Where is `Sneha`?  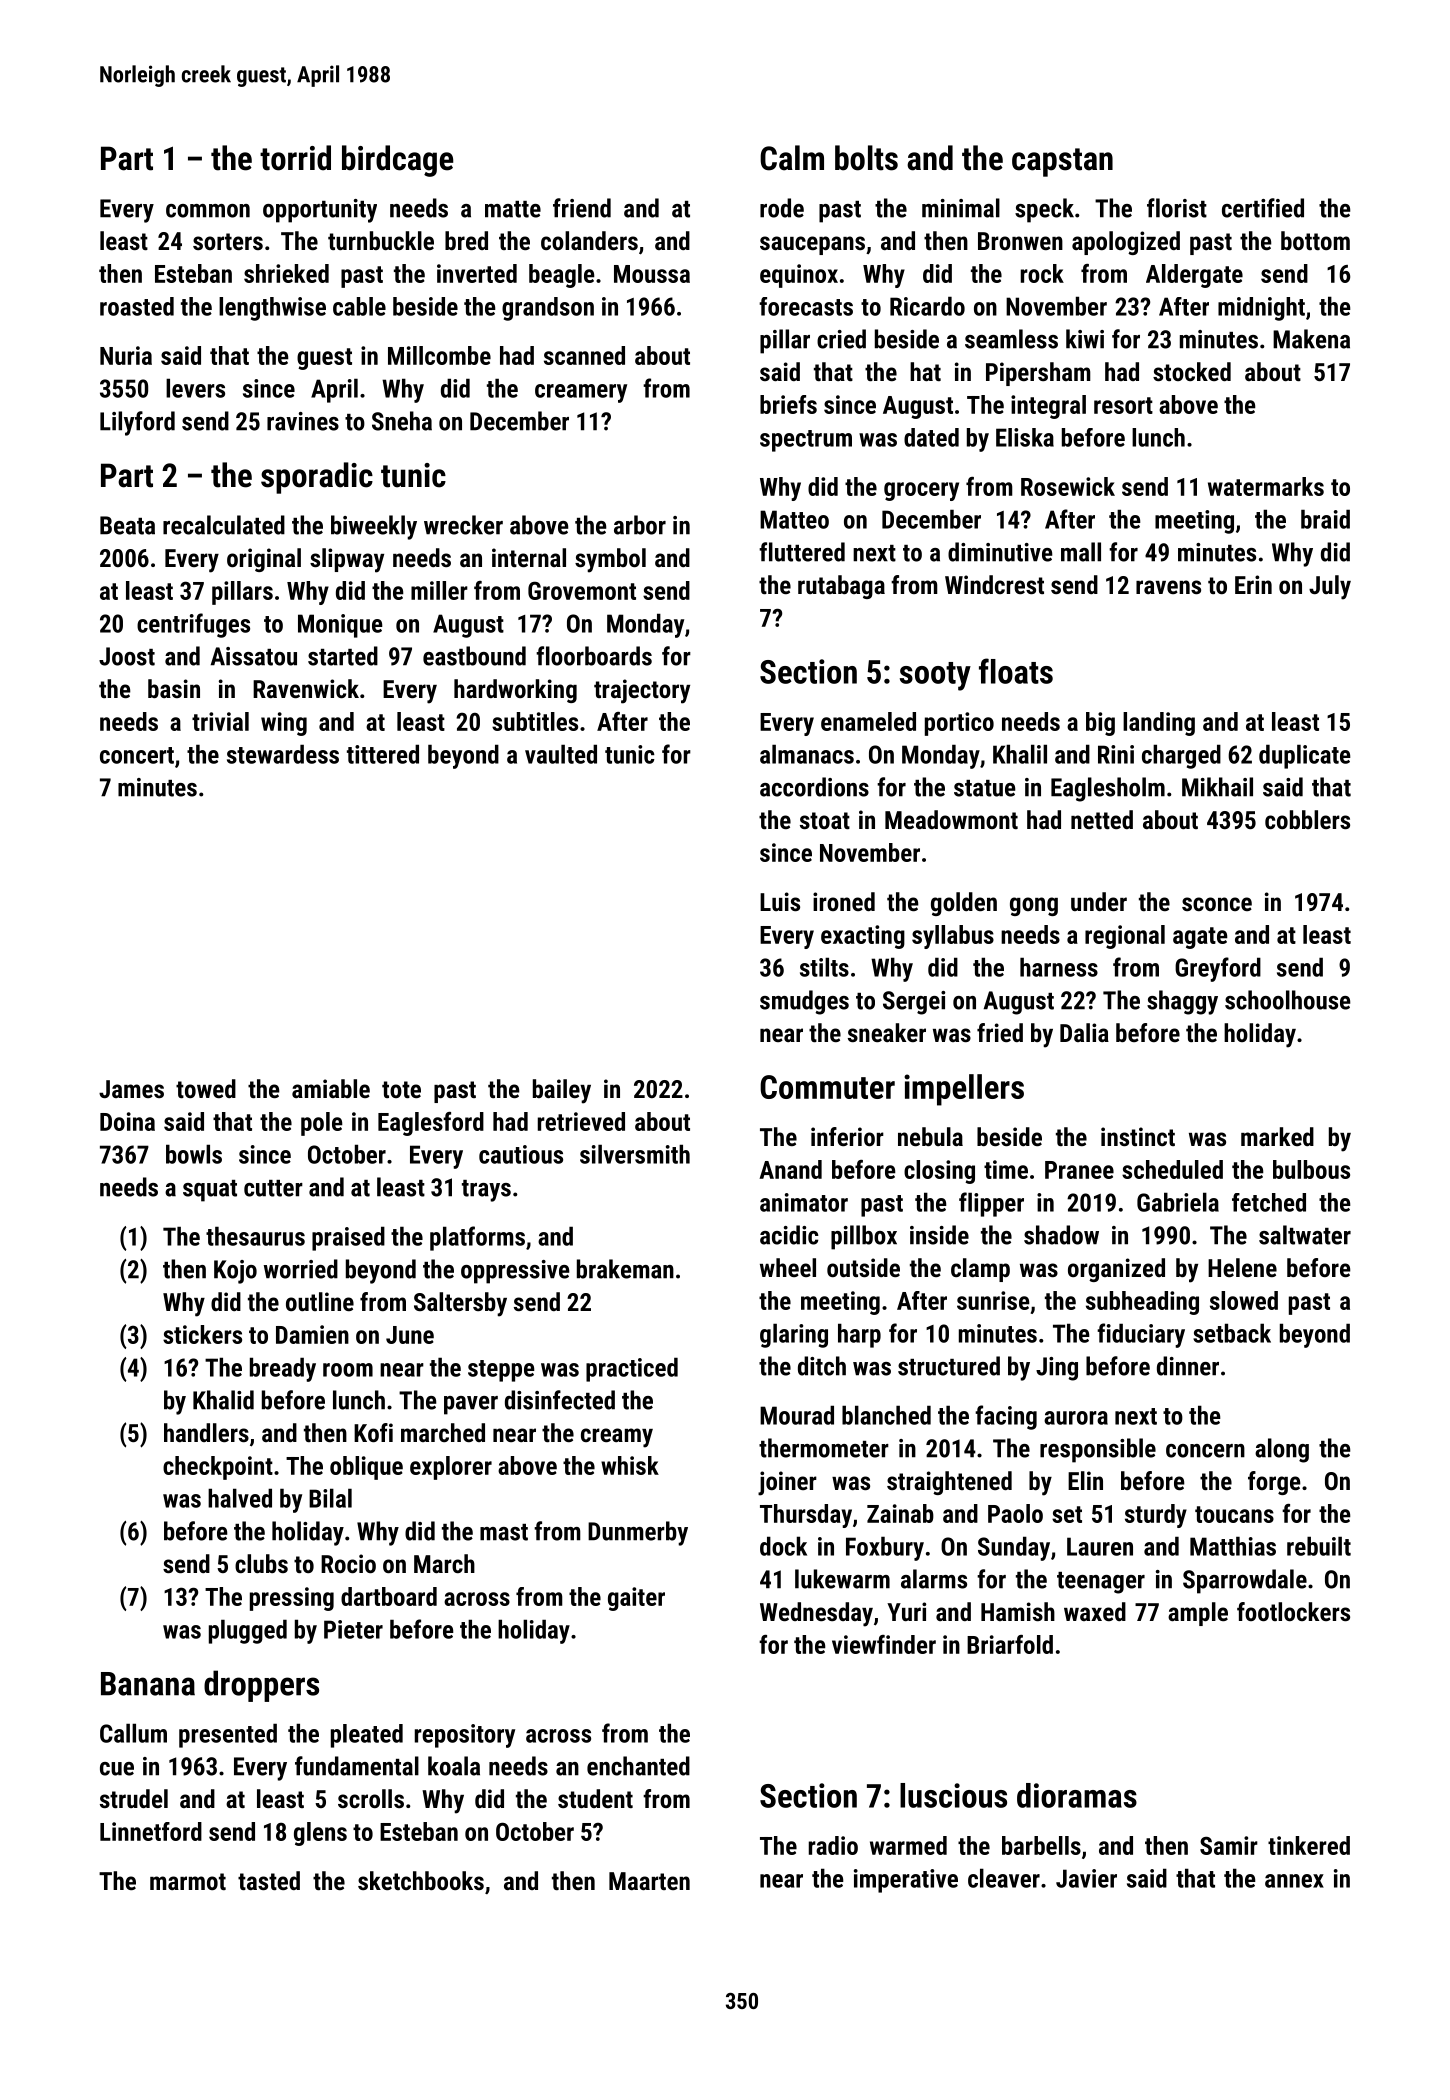
Sneha is located at coordinates (402, 421).
